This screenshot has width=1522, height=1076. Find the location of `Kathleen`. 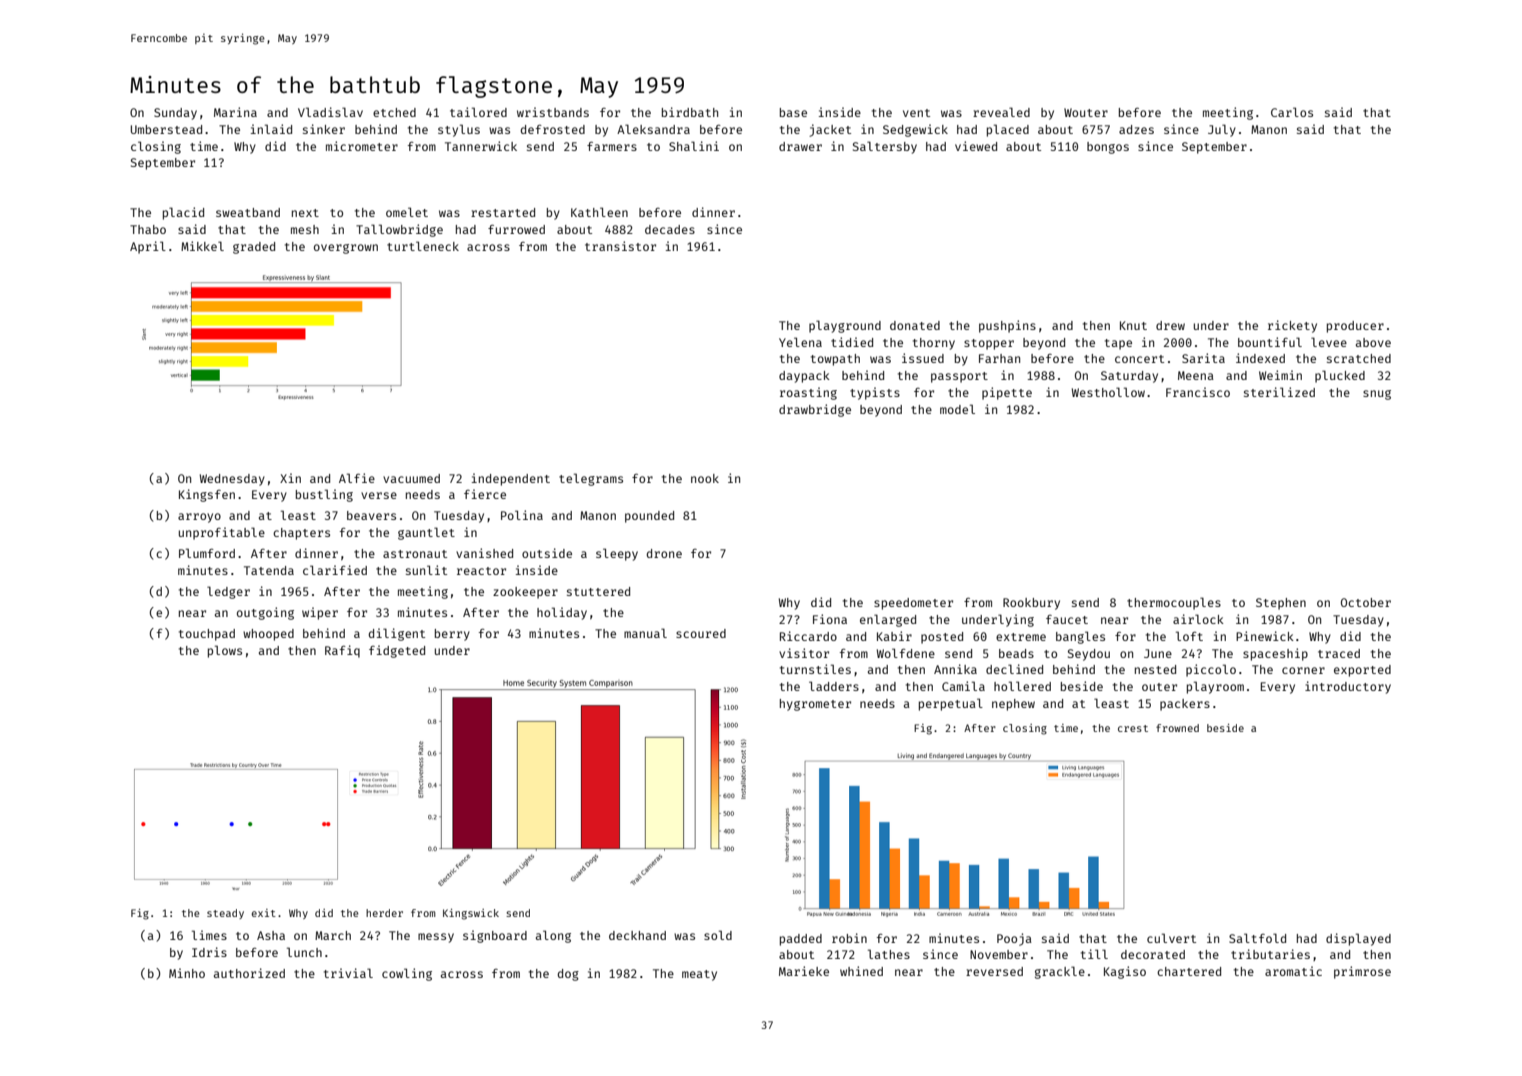

Kathleen is located at coordinates (599, 212).
